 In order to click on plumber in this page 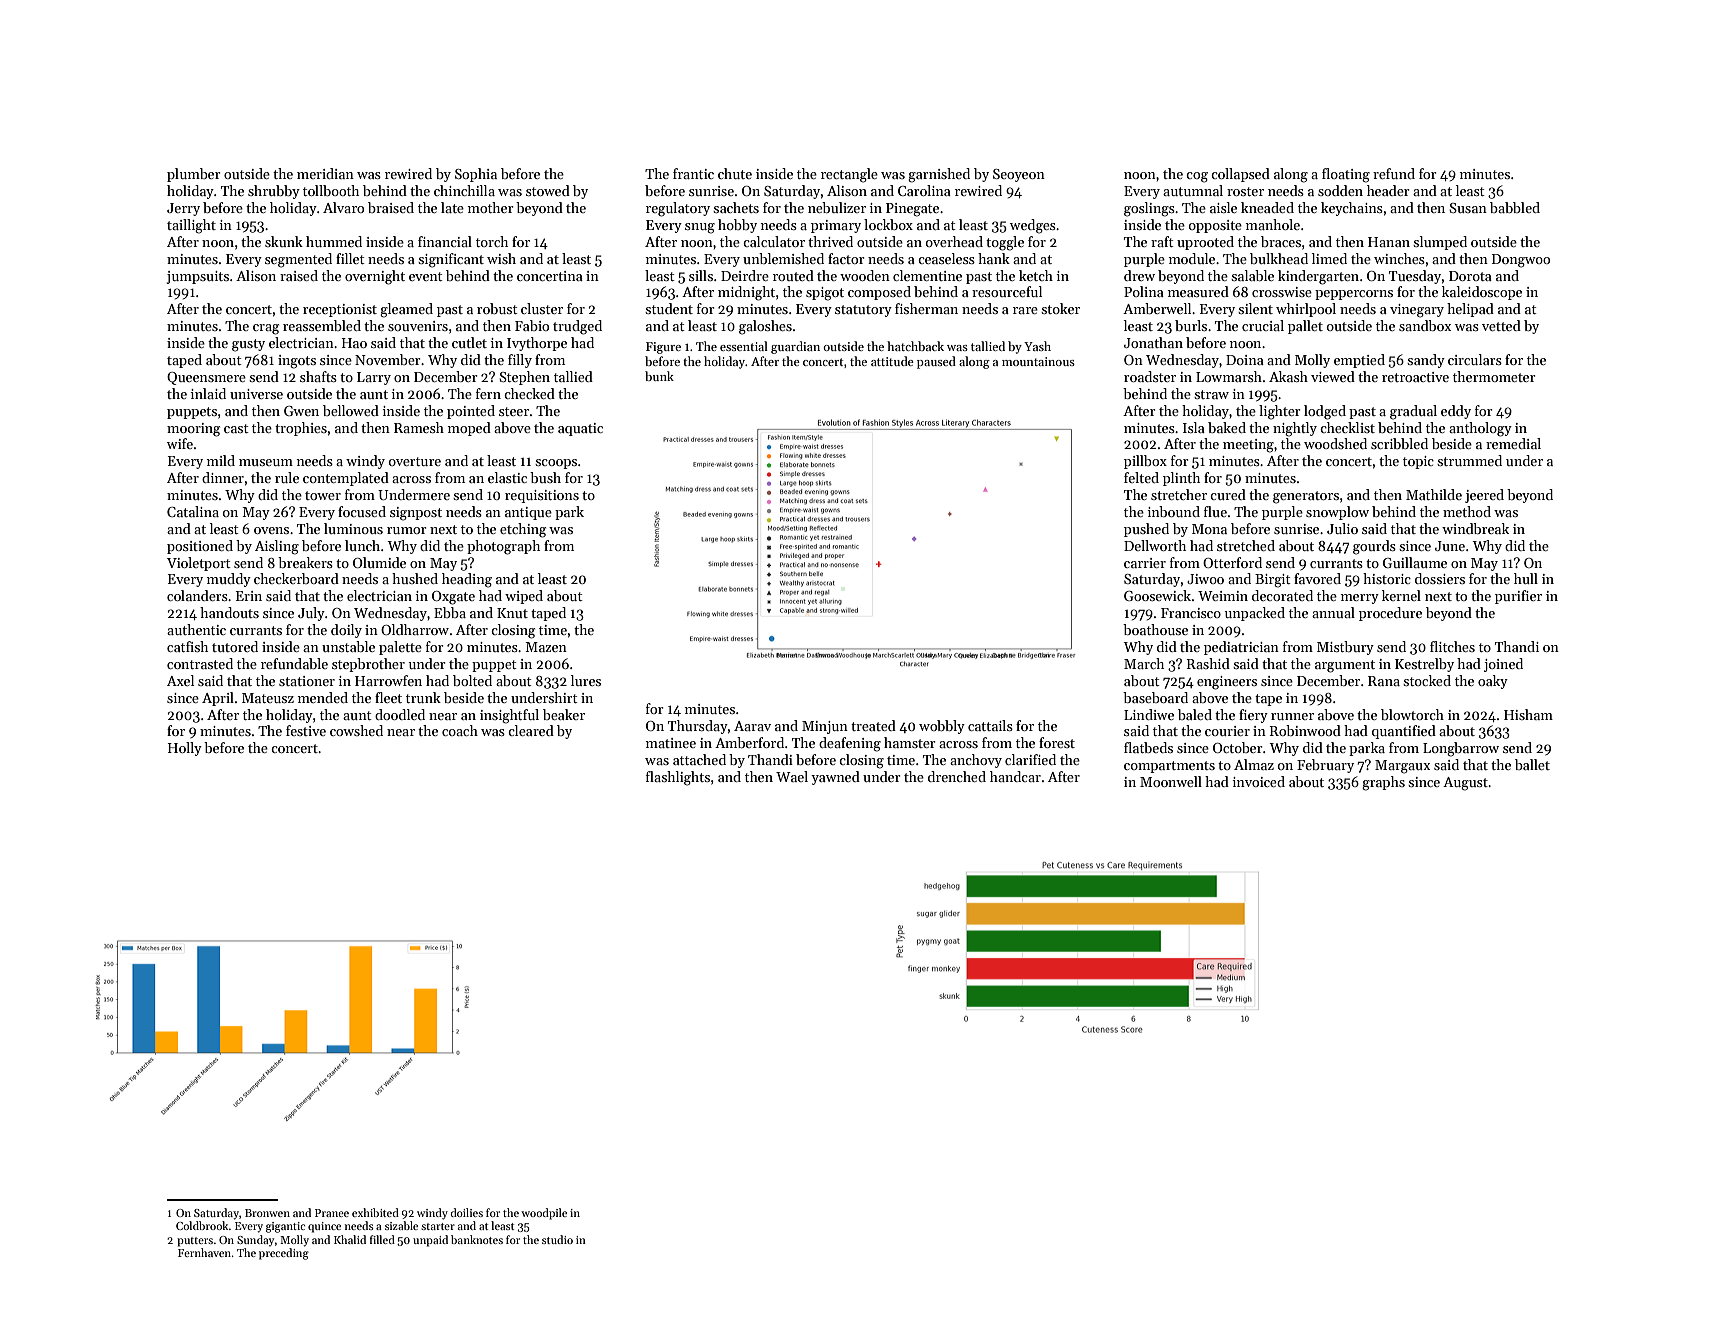, I will do `click(194, 175)`.
